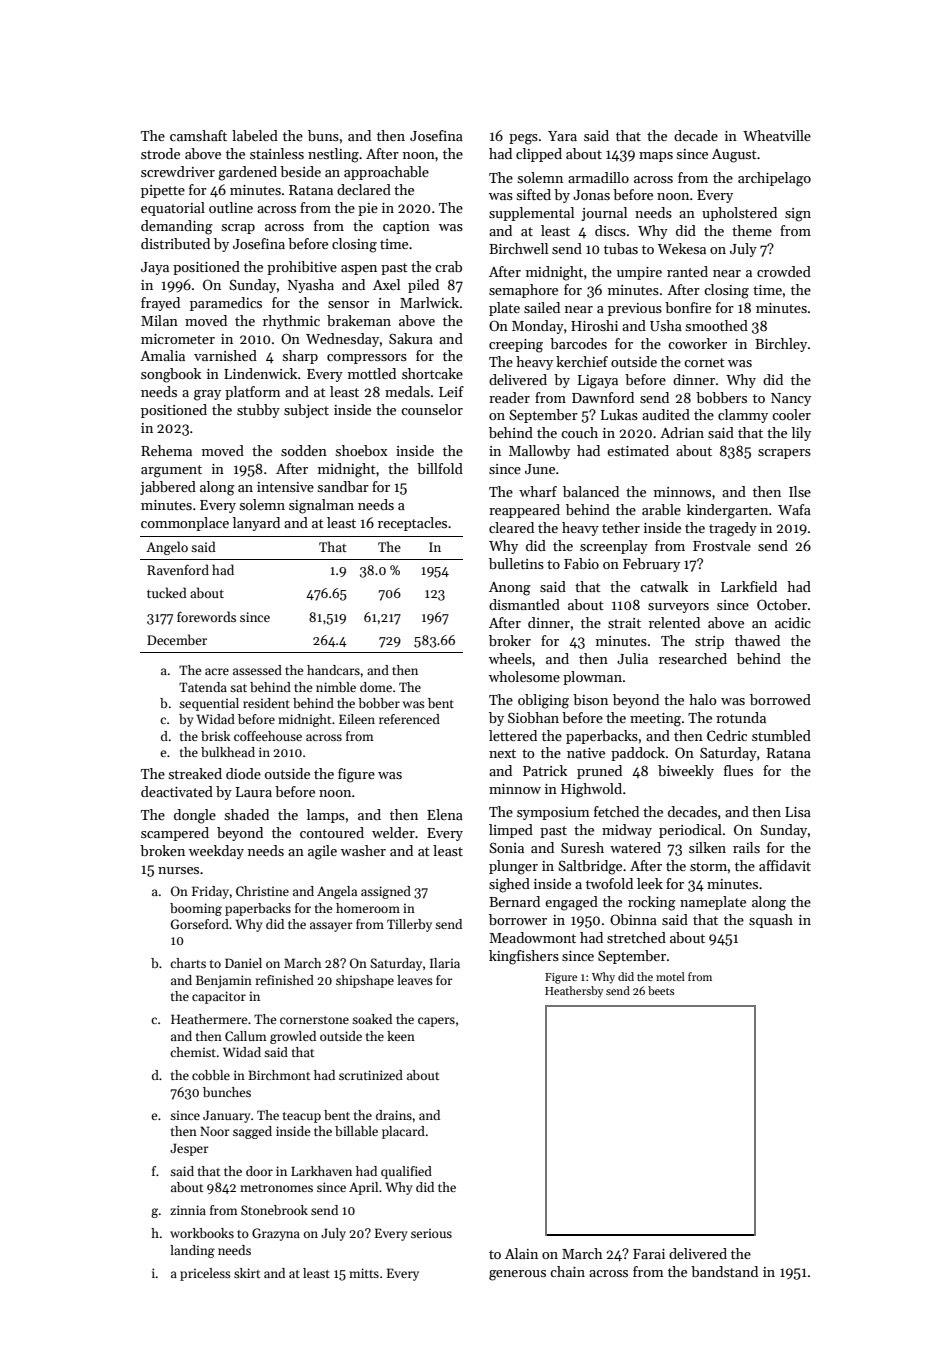 This image has height=1352, width=952. Describe the element at coordinates (652, 903) in the image. I see `rocking` at that location.
